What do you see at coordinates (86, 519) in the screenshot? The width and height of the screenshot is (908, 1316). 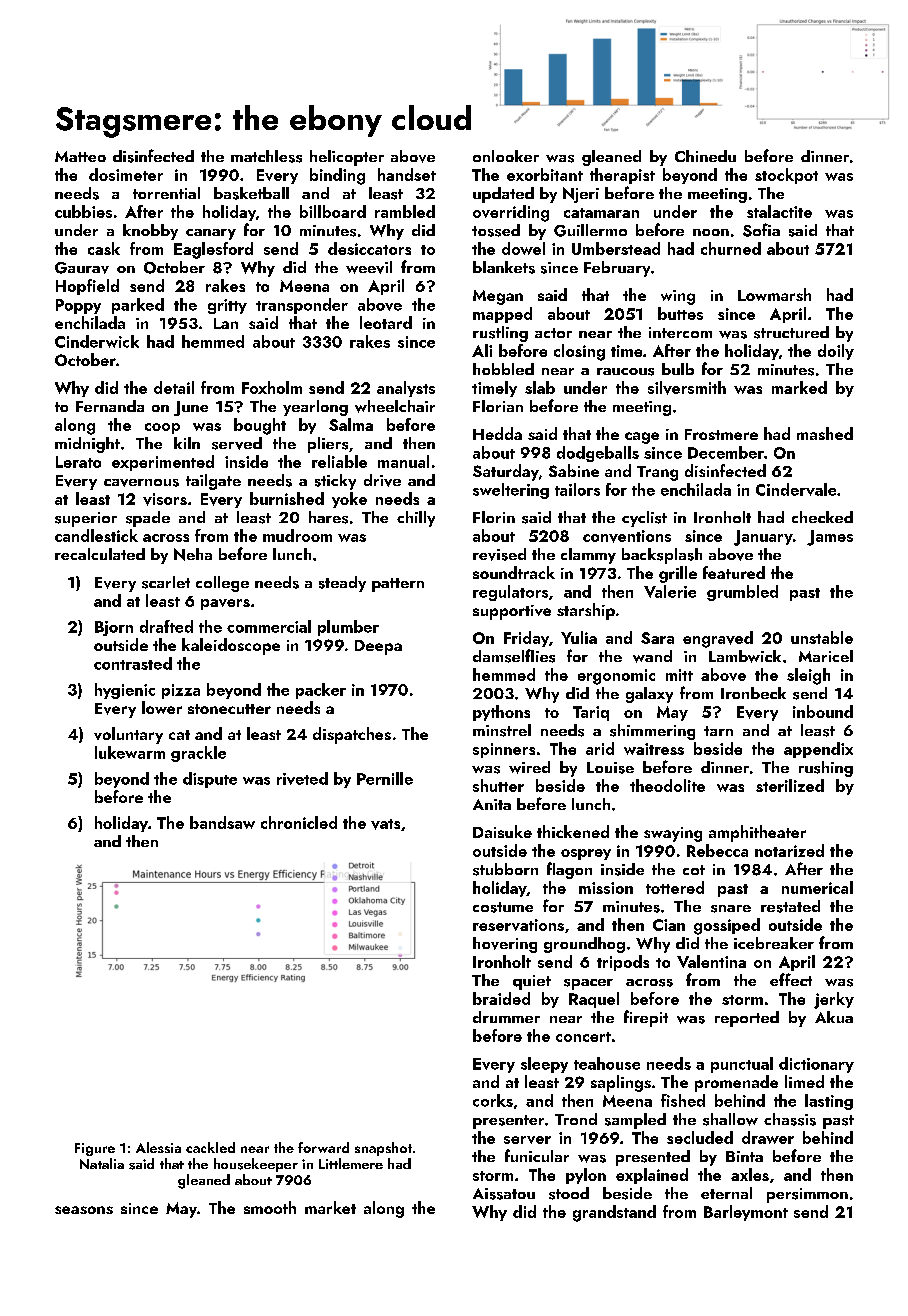 I see `superior` at bounding box center [86, 519].
